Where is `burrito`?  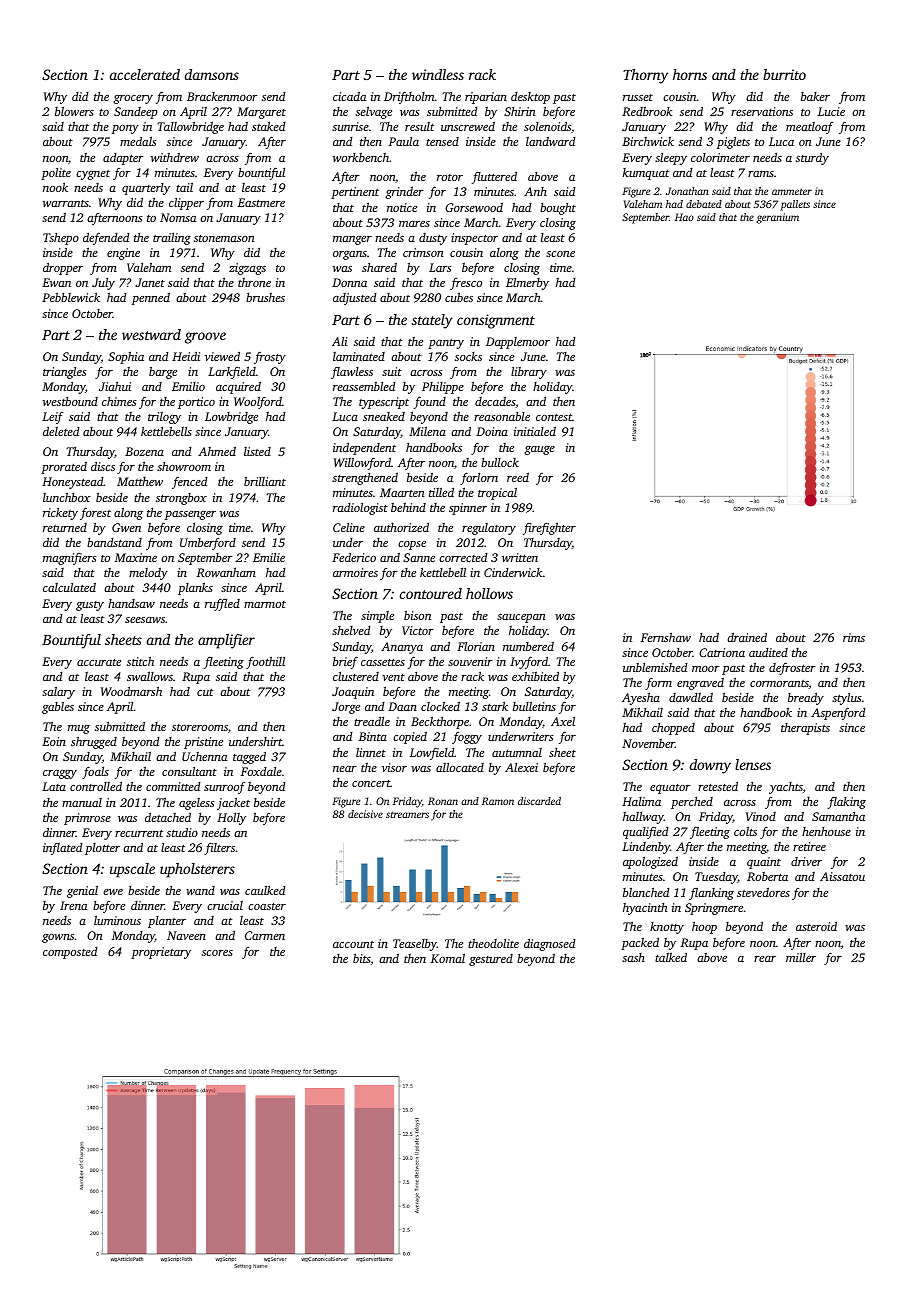 burrito is located at coordinates (784, 74).
